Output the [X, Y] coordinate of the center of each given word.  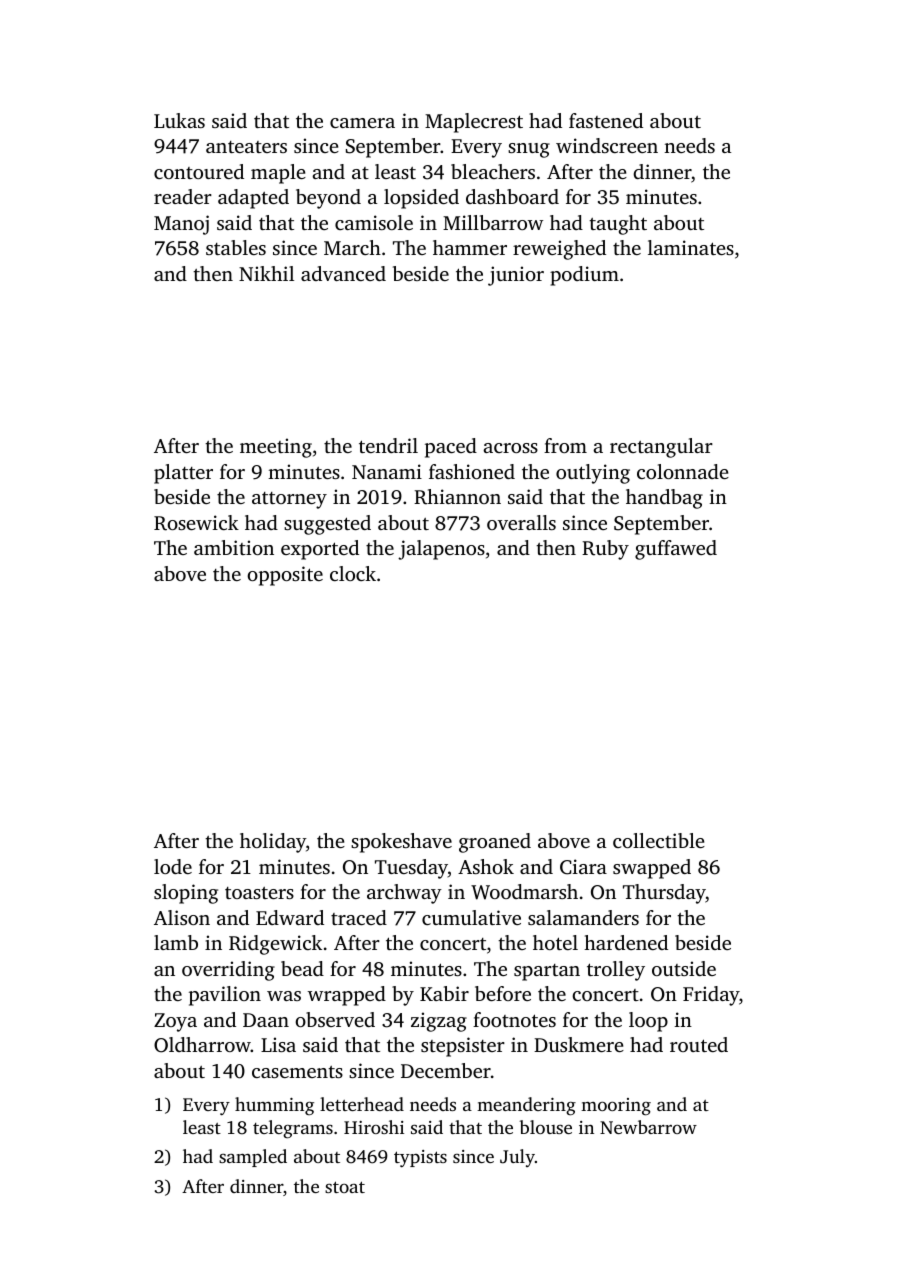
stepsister [463, 1047]
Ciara [583, 867]
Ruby [605, 550]
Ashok [486, 866]
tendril [388, 445]
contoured [199, 171]
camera [362, 123]
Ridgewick [275, 945]
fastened [606, 120]
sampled [253, 1158]
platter [183, 474]
